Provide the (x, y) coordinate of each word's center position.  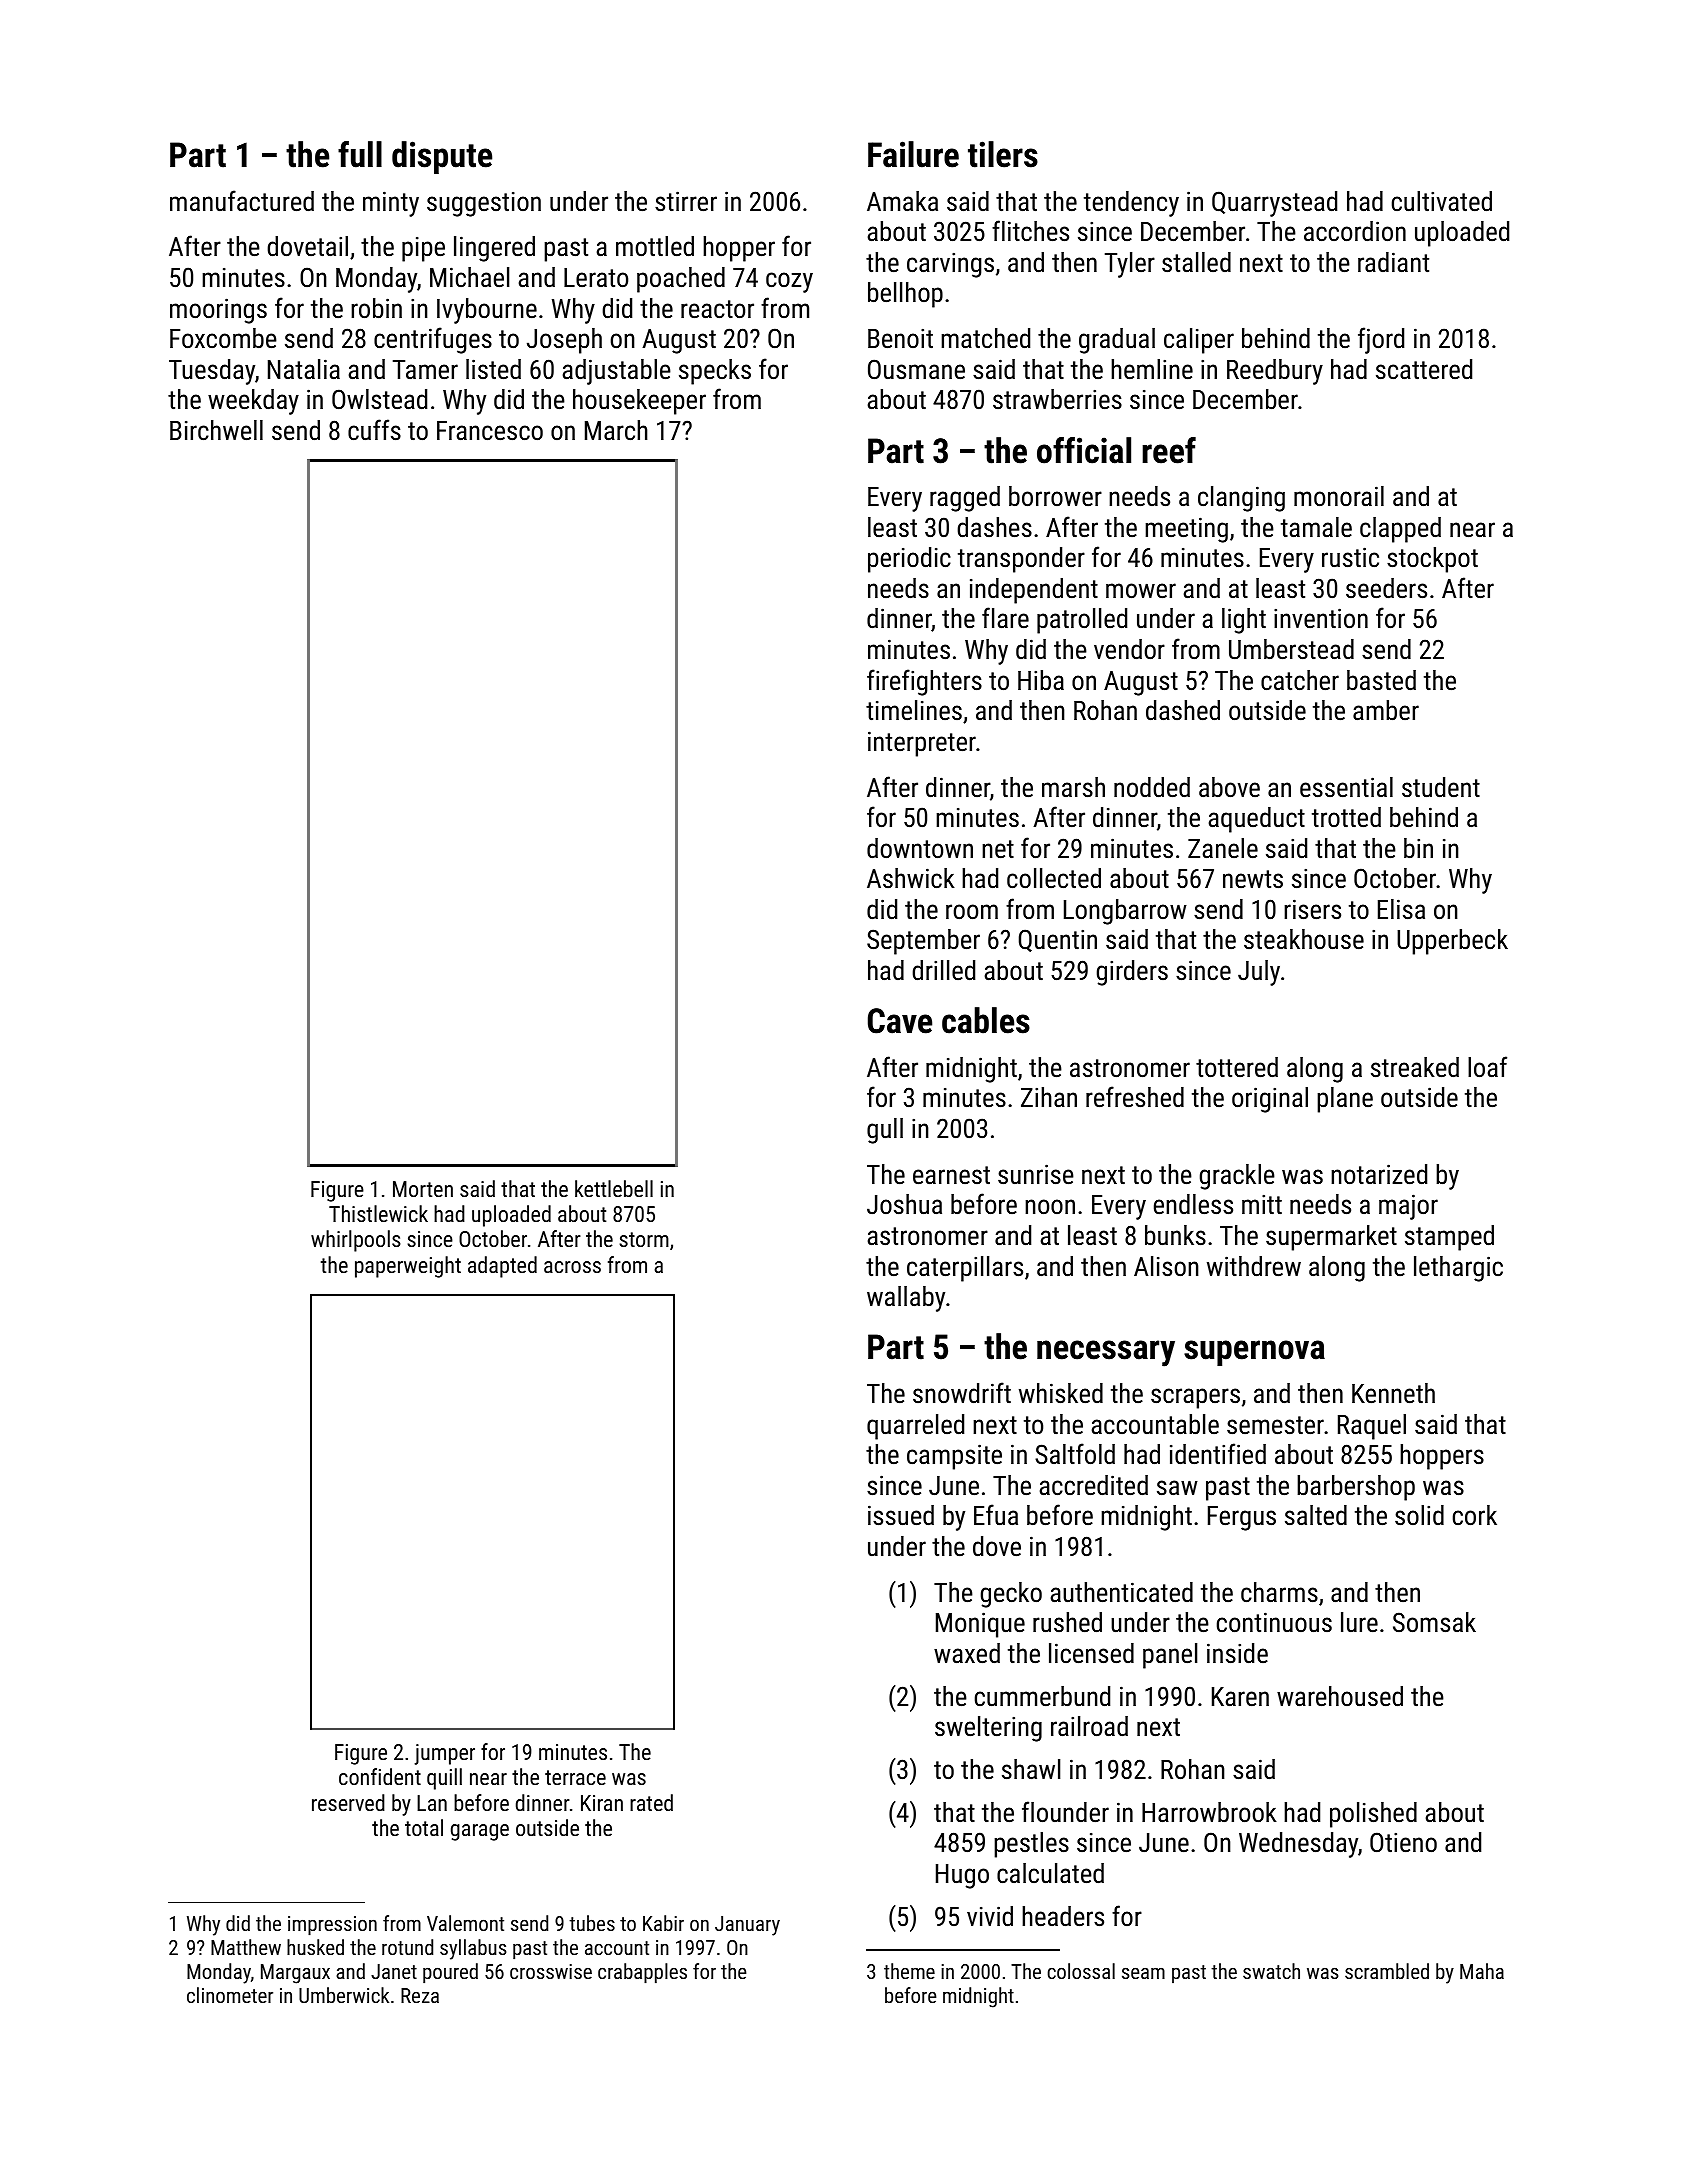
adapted (502, 1267)
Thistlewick (378, 1213)
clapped (1400, 530)
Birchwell (216, 430)
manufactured (242, 201)
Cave (900, 1021)
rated (651, 1802)
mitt (1262, 1204)
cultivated (1442, 201)
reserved (348, 1802)
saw (1177, 1488)
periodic (909, 560)
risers (1312, 909)
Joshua (904, 1204)
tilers (1003, 154)
